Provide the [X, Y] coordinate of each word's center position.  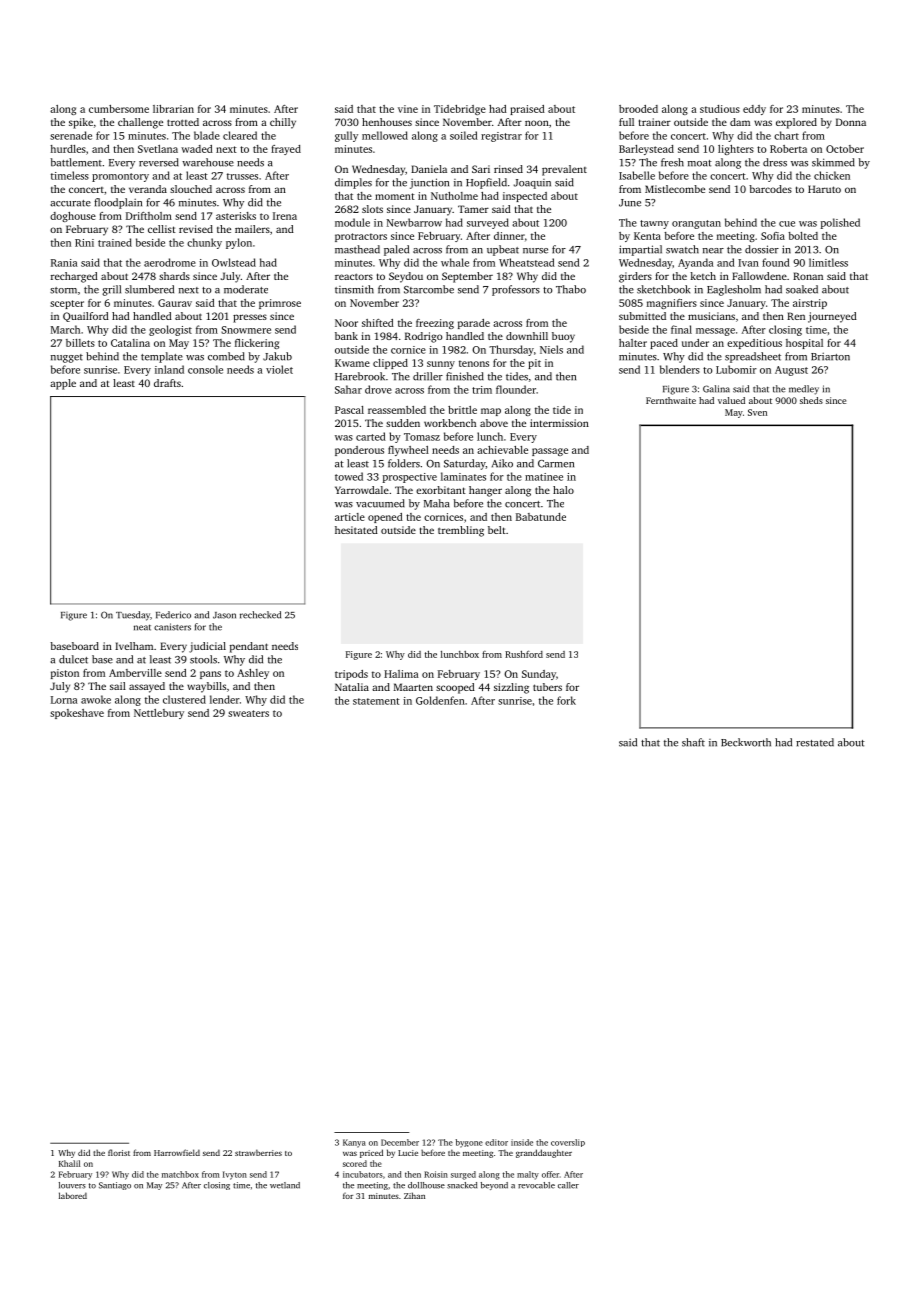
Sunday [539, 675]
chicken [832, 175]
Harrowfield [177, 1152]
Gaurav [175, 303]
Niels [551, 349]
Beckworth [746, 742]
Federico [173, 615]
